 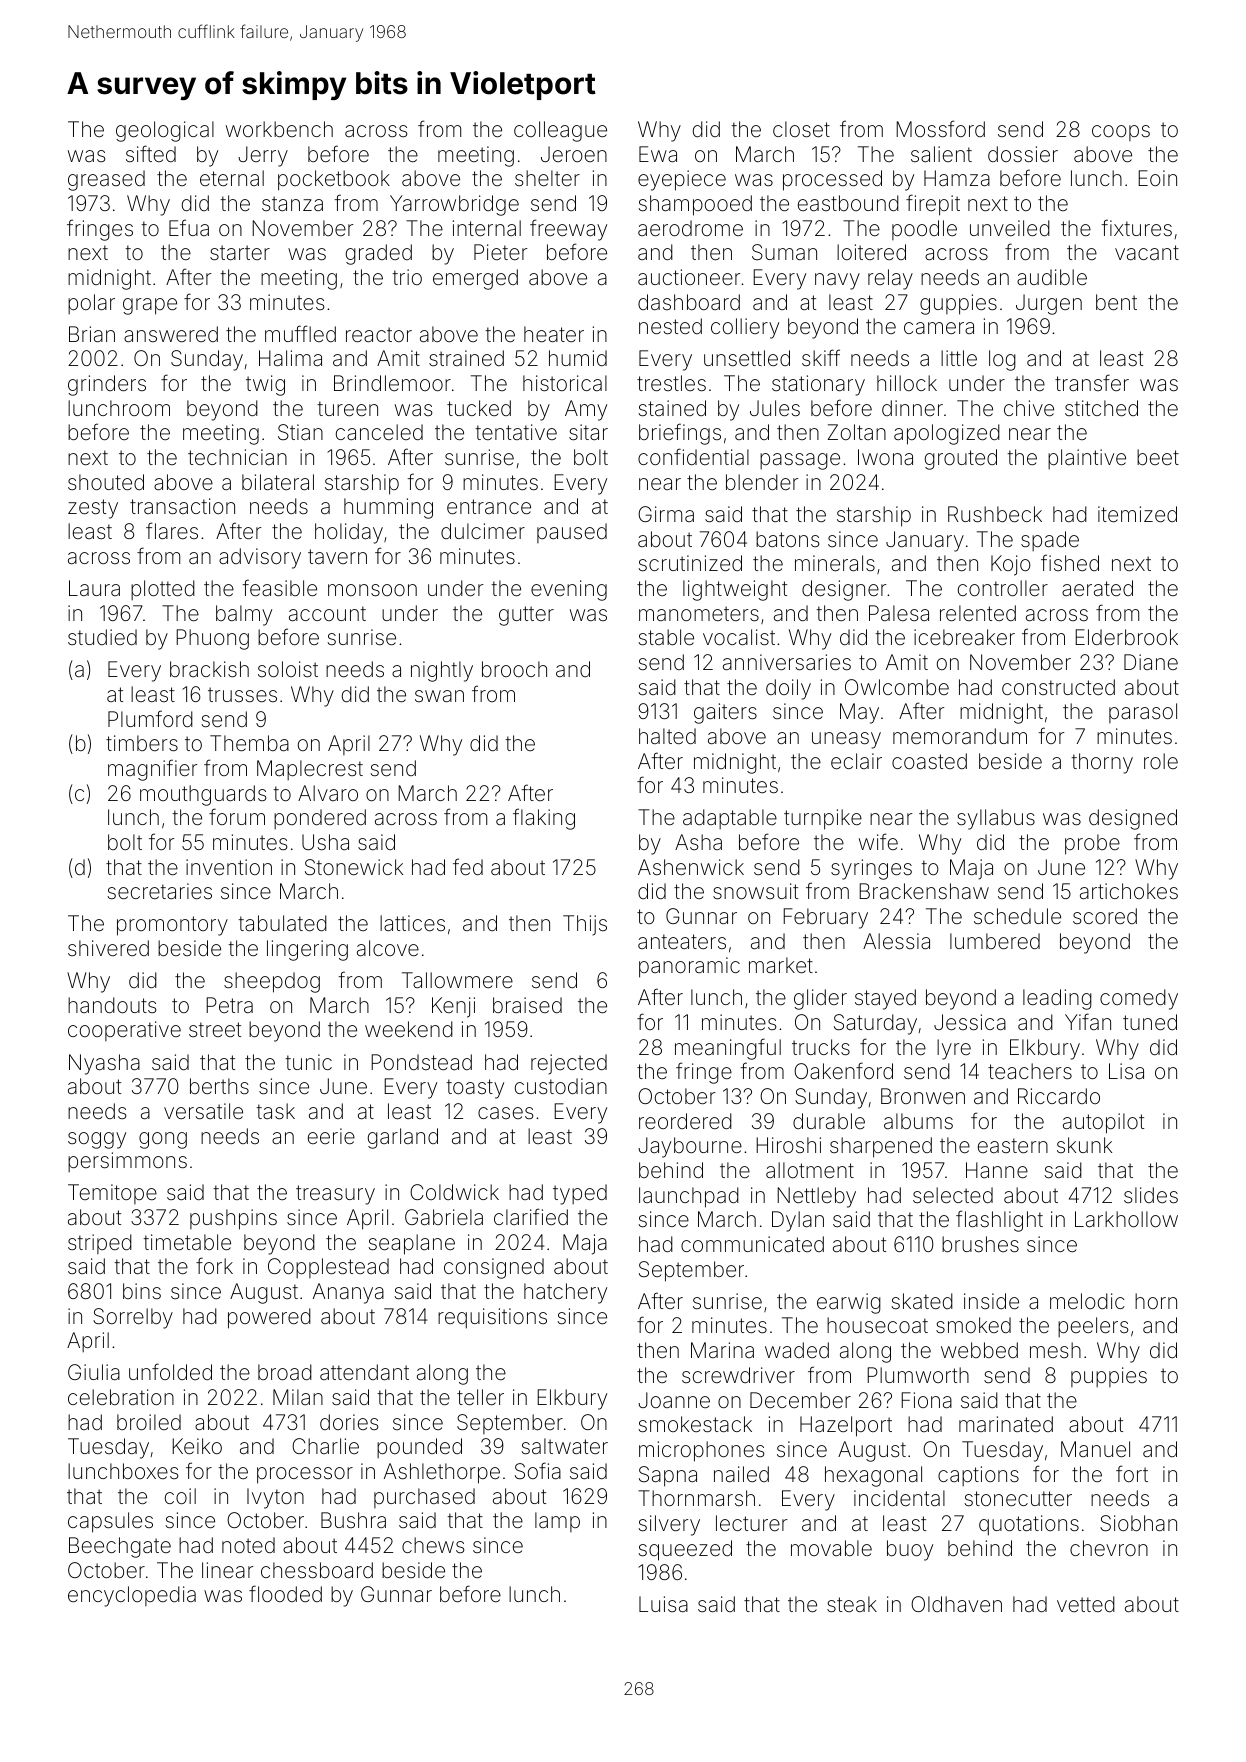 I want to click on alcove, so click(x=388, y=948).
